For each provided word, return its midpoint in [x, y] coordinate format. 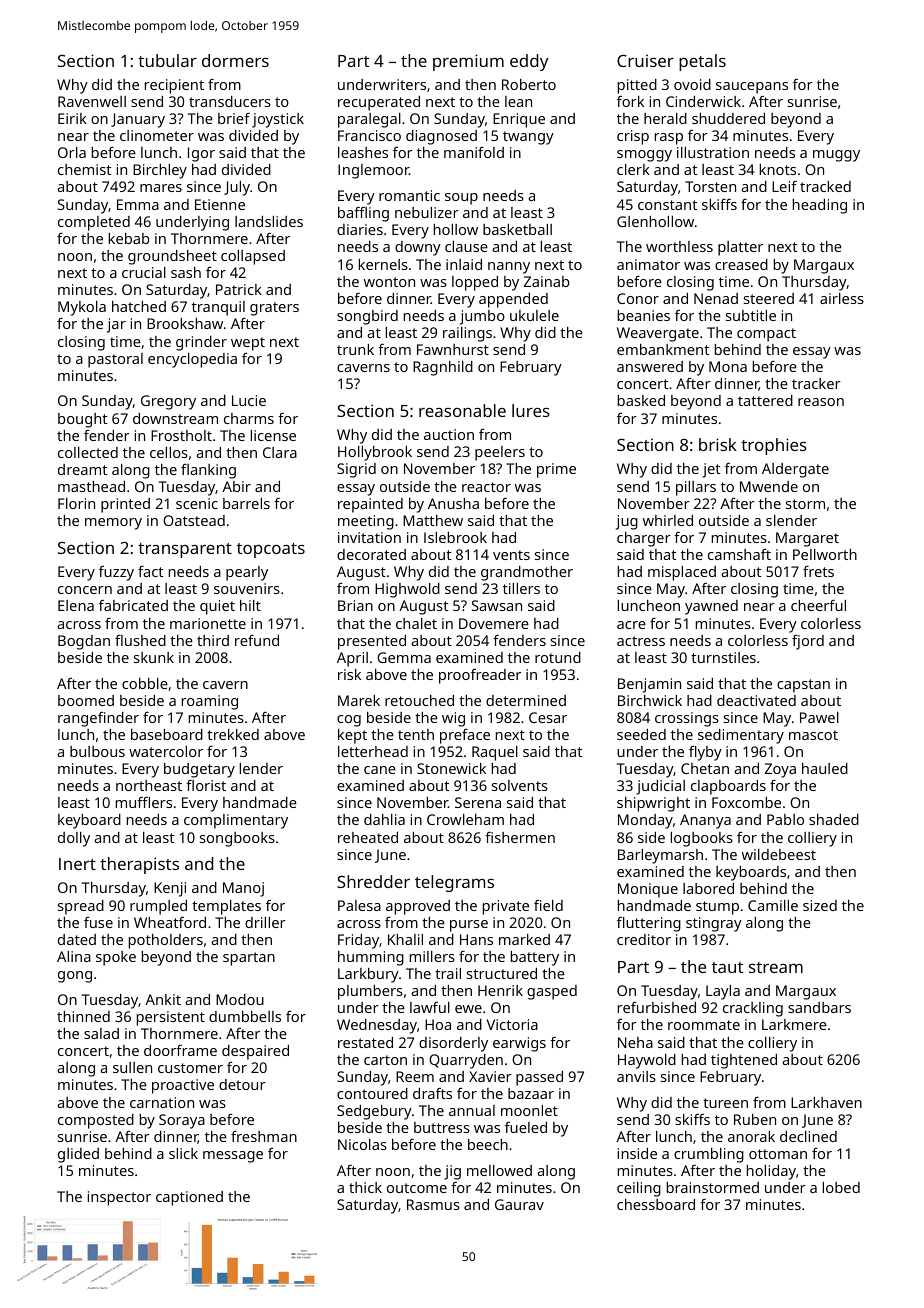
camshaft [739, 554]
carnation [162, 1102]
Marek [359, 700]
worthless [679, 246]
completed [94, 223]
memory [113, 524]
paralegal [369, 120]
